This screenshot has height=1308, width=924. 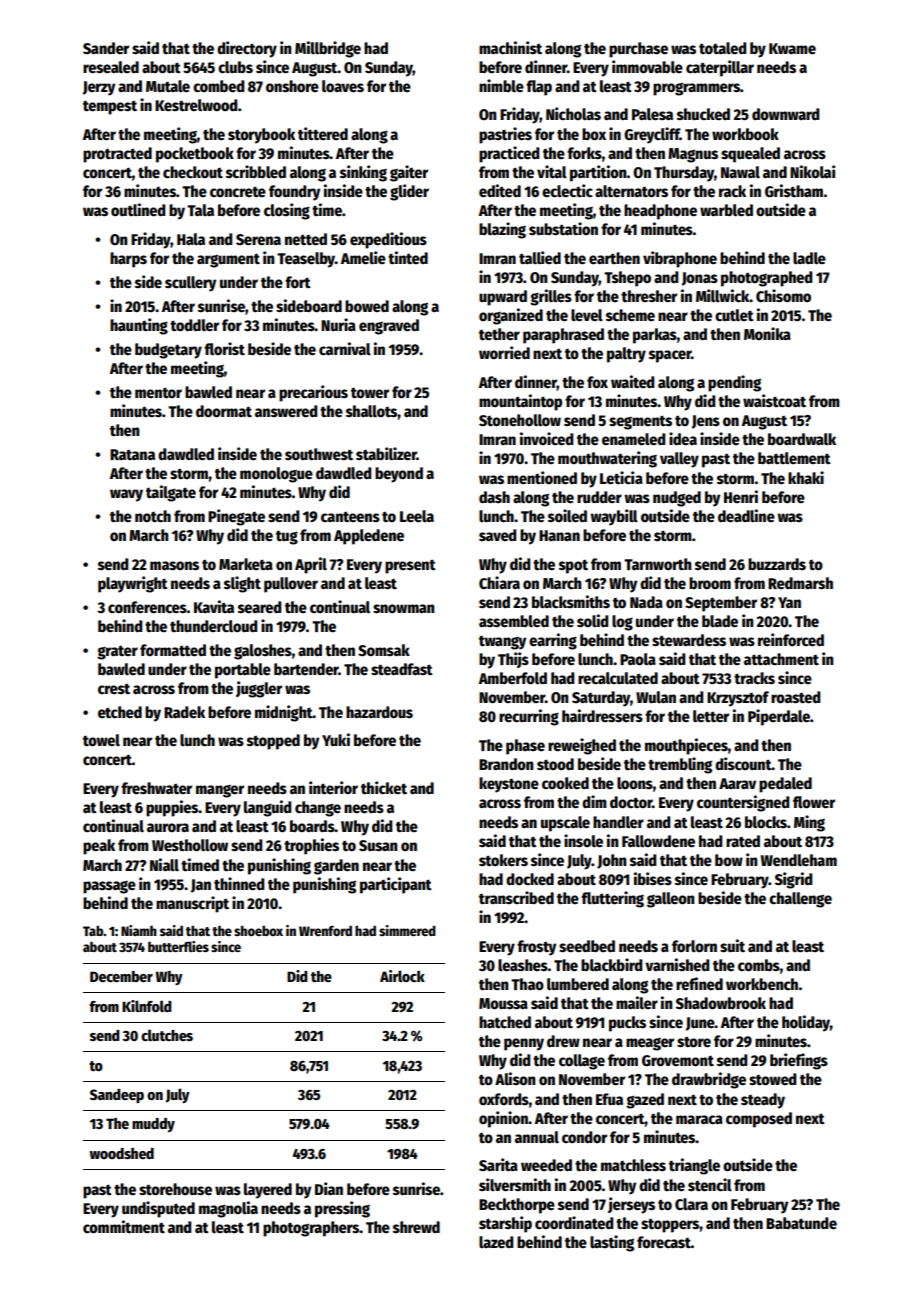 What do you see at coordinates (496, 1242) in the screenshot?
I see `lazed` at bounding box center [496, 1242].
